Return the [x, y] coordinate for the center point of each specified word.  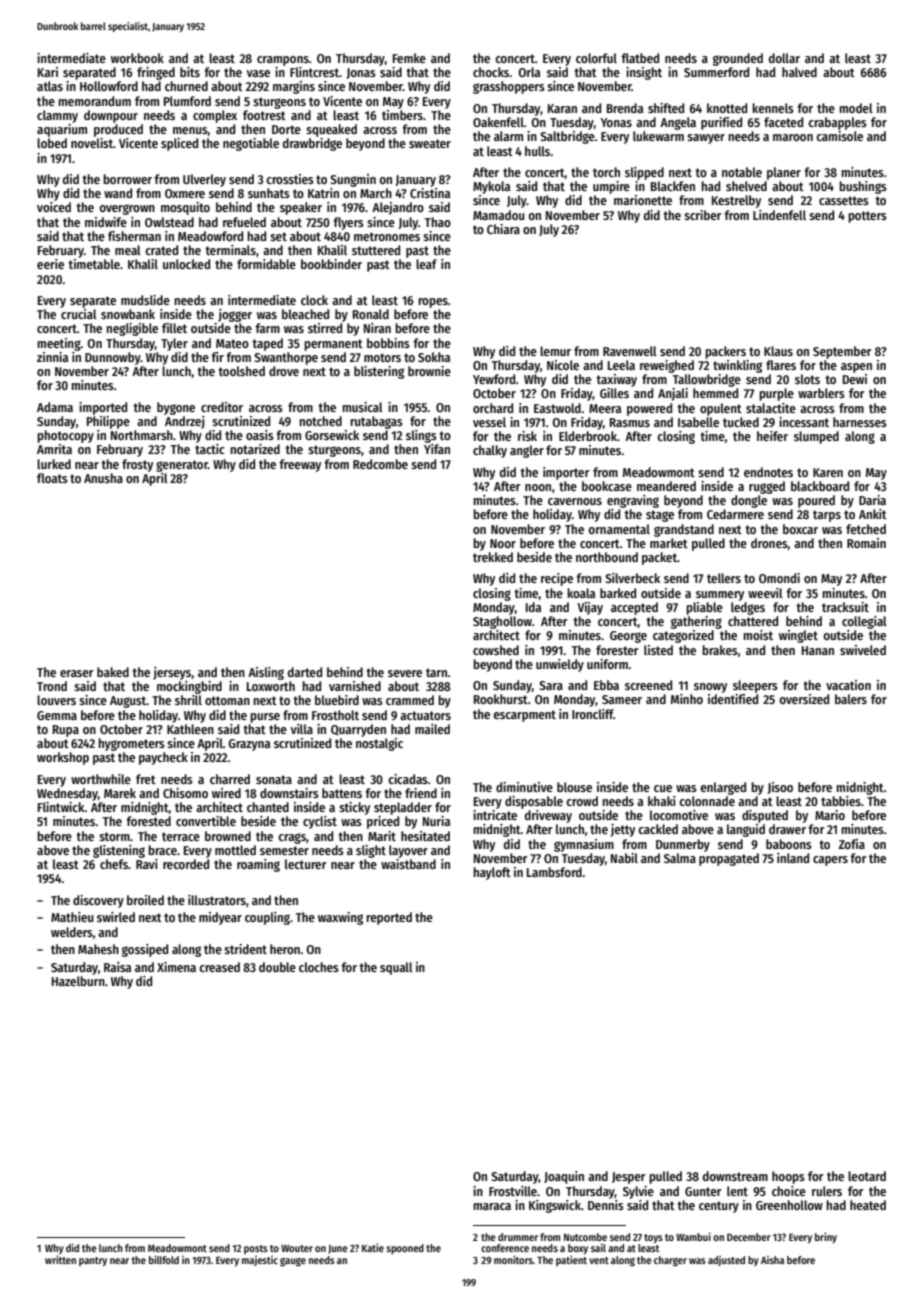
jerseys [172, 673]
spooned [405, 1249]
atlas [50, 86]
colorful [596, 58]
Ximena [176, 967]
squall [396, 968]
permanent [333, 345]
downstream [735, 1176]
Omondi [779, 578]
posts [256, 1249]
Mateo [232, 343]
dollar [784, 58]
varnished [355, 686]
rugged [767, 487]
